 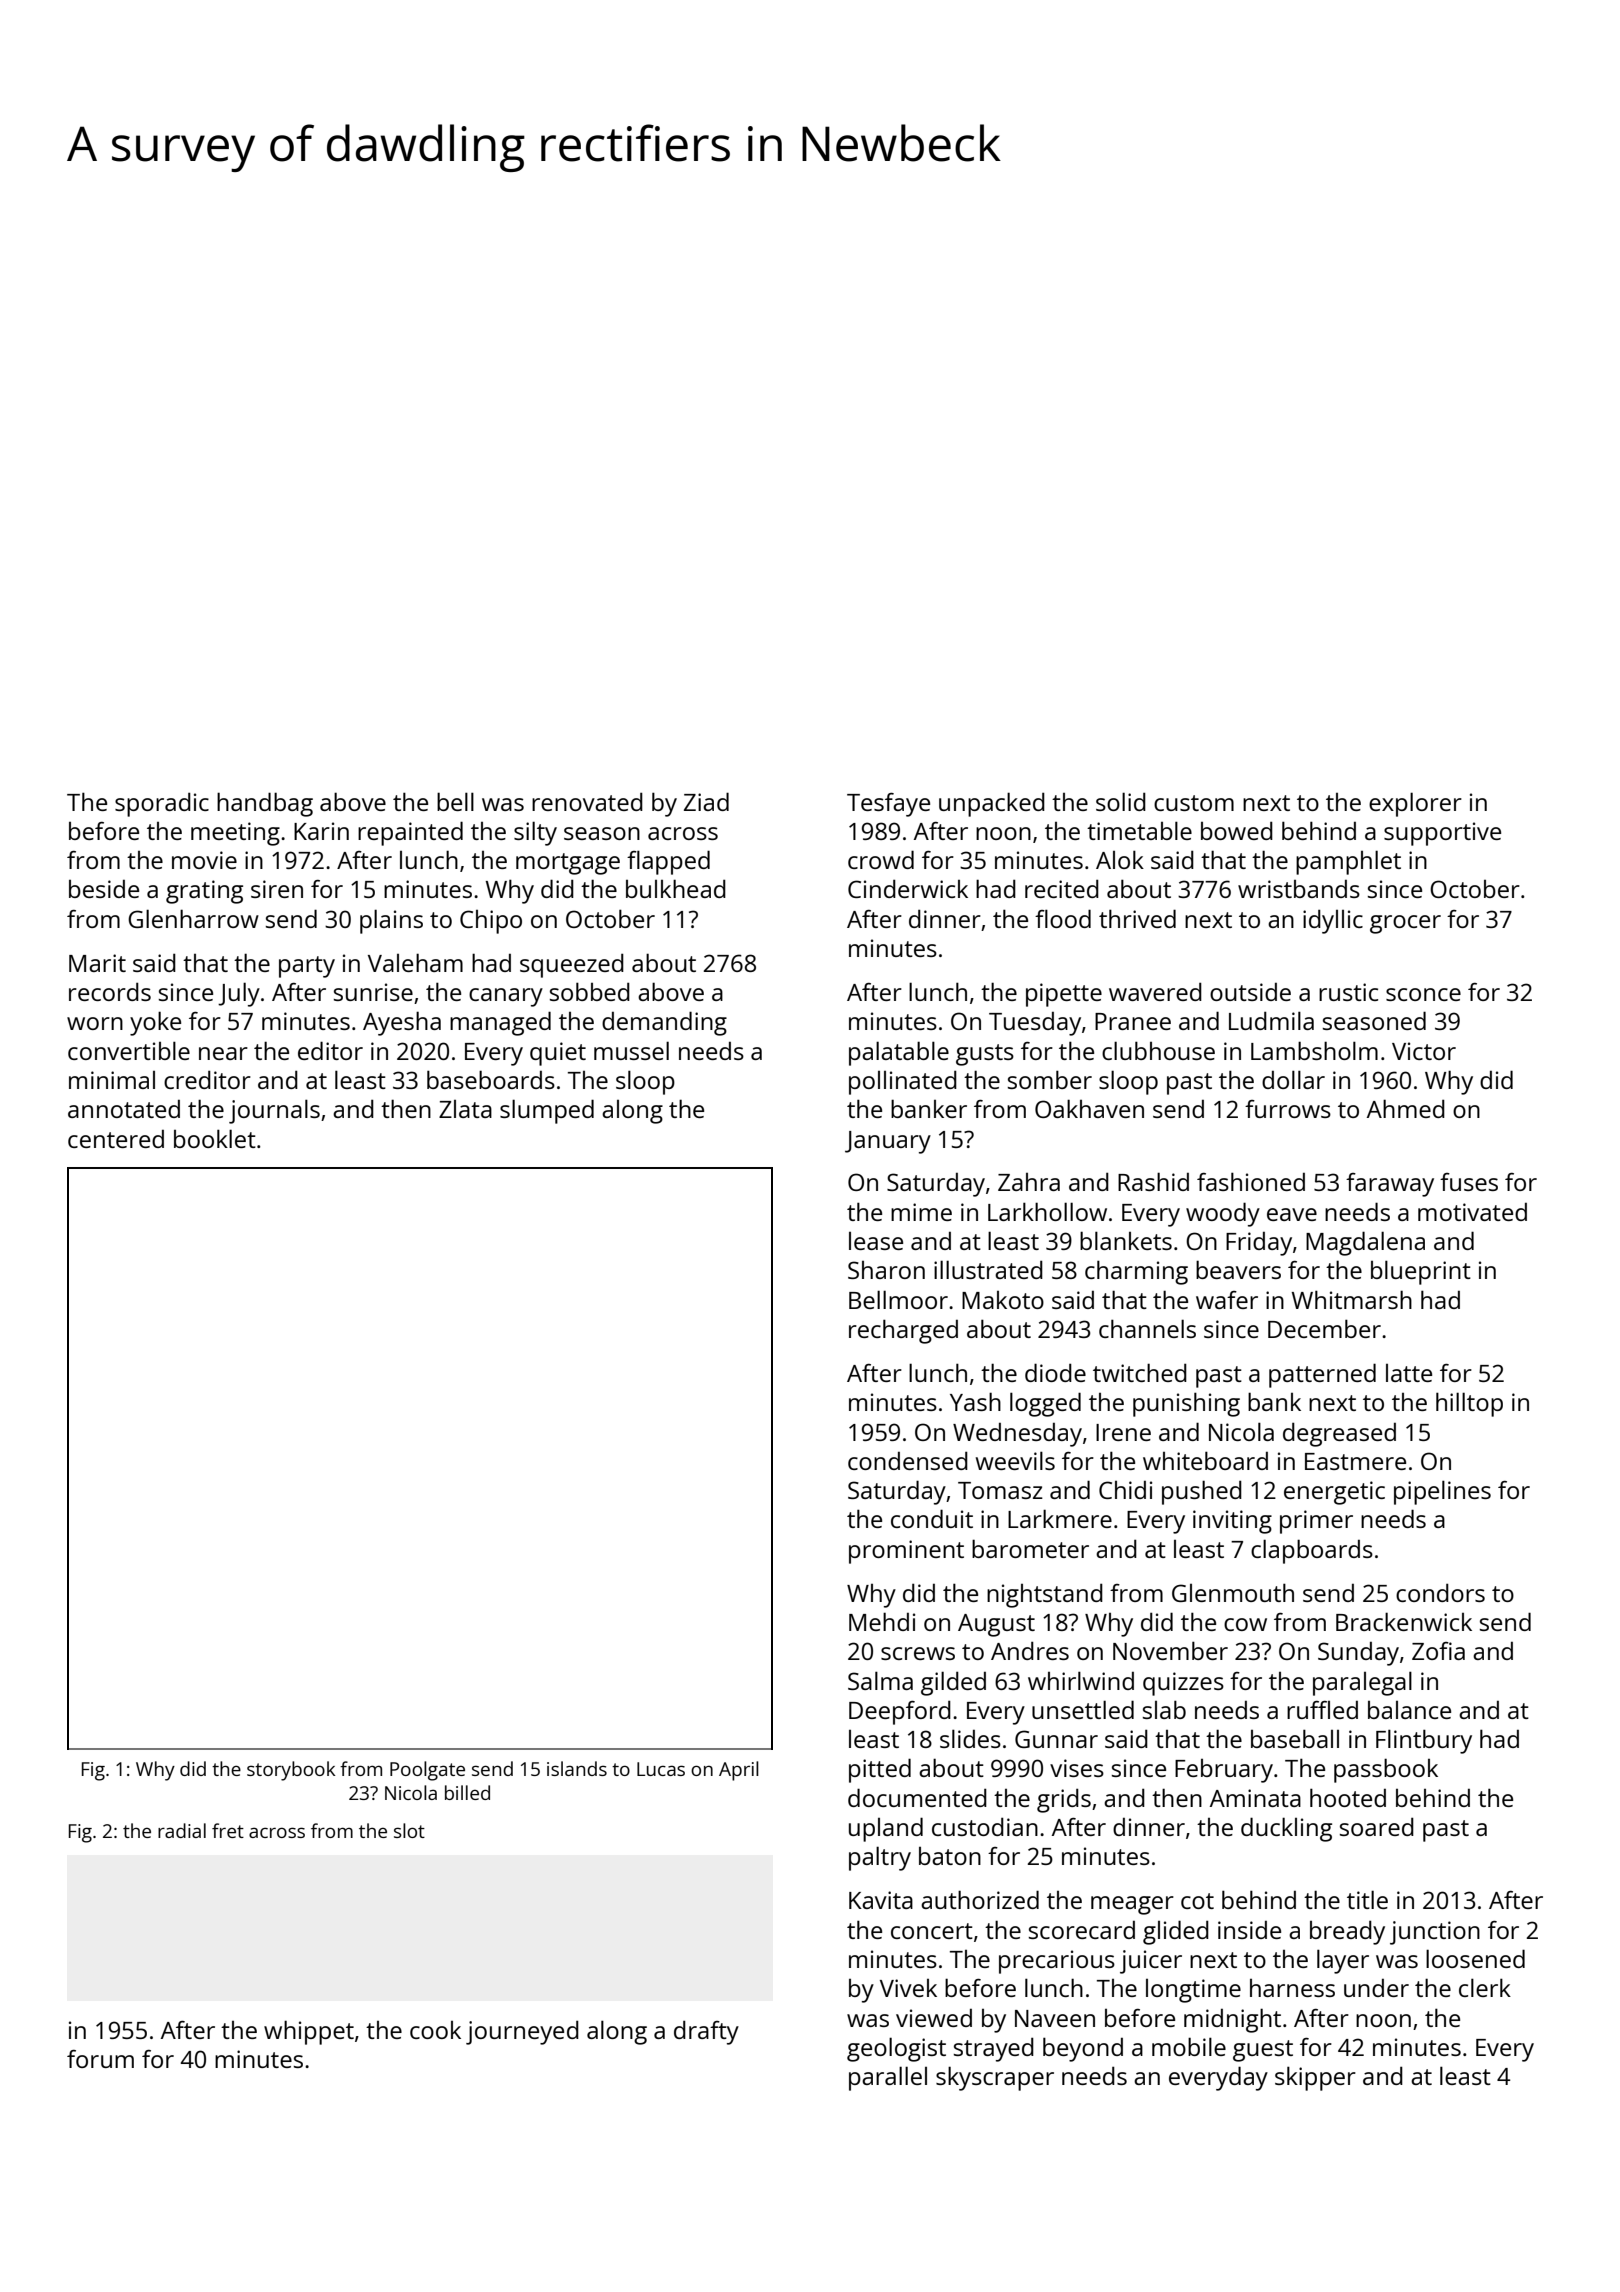 I want to click on unpacked, so click(x=992, y=804).
